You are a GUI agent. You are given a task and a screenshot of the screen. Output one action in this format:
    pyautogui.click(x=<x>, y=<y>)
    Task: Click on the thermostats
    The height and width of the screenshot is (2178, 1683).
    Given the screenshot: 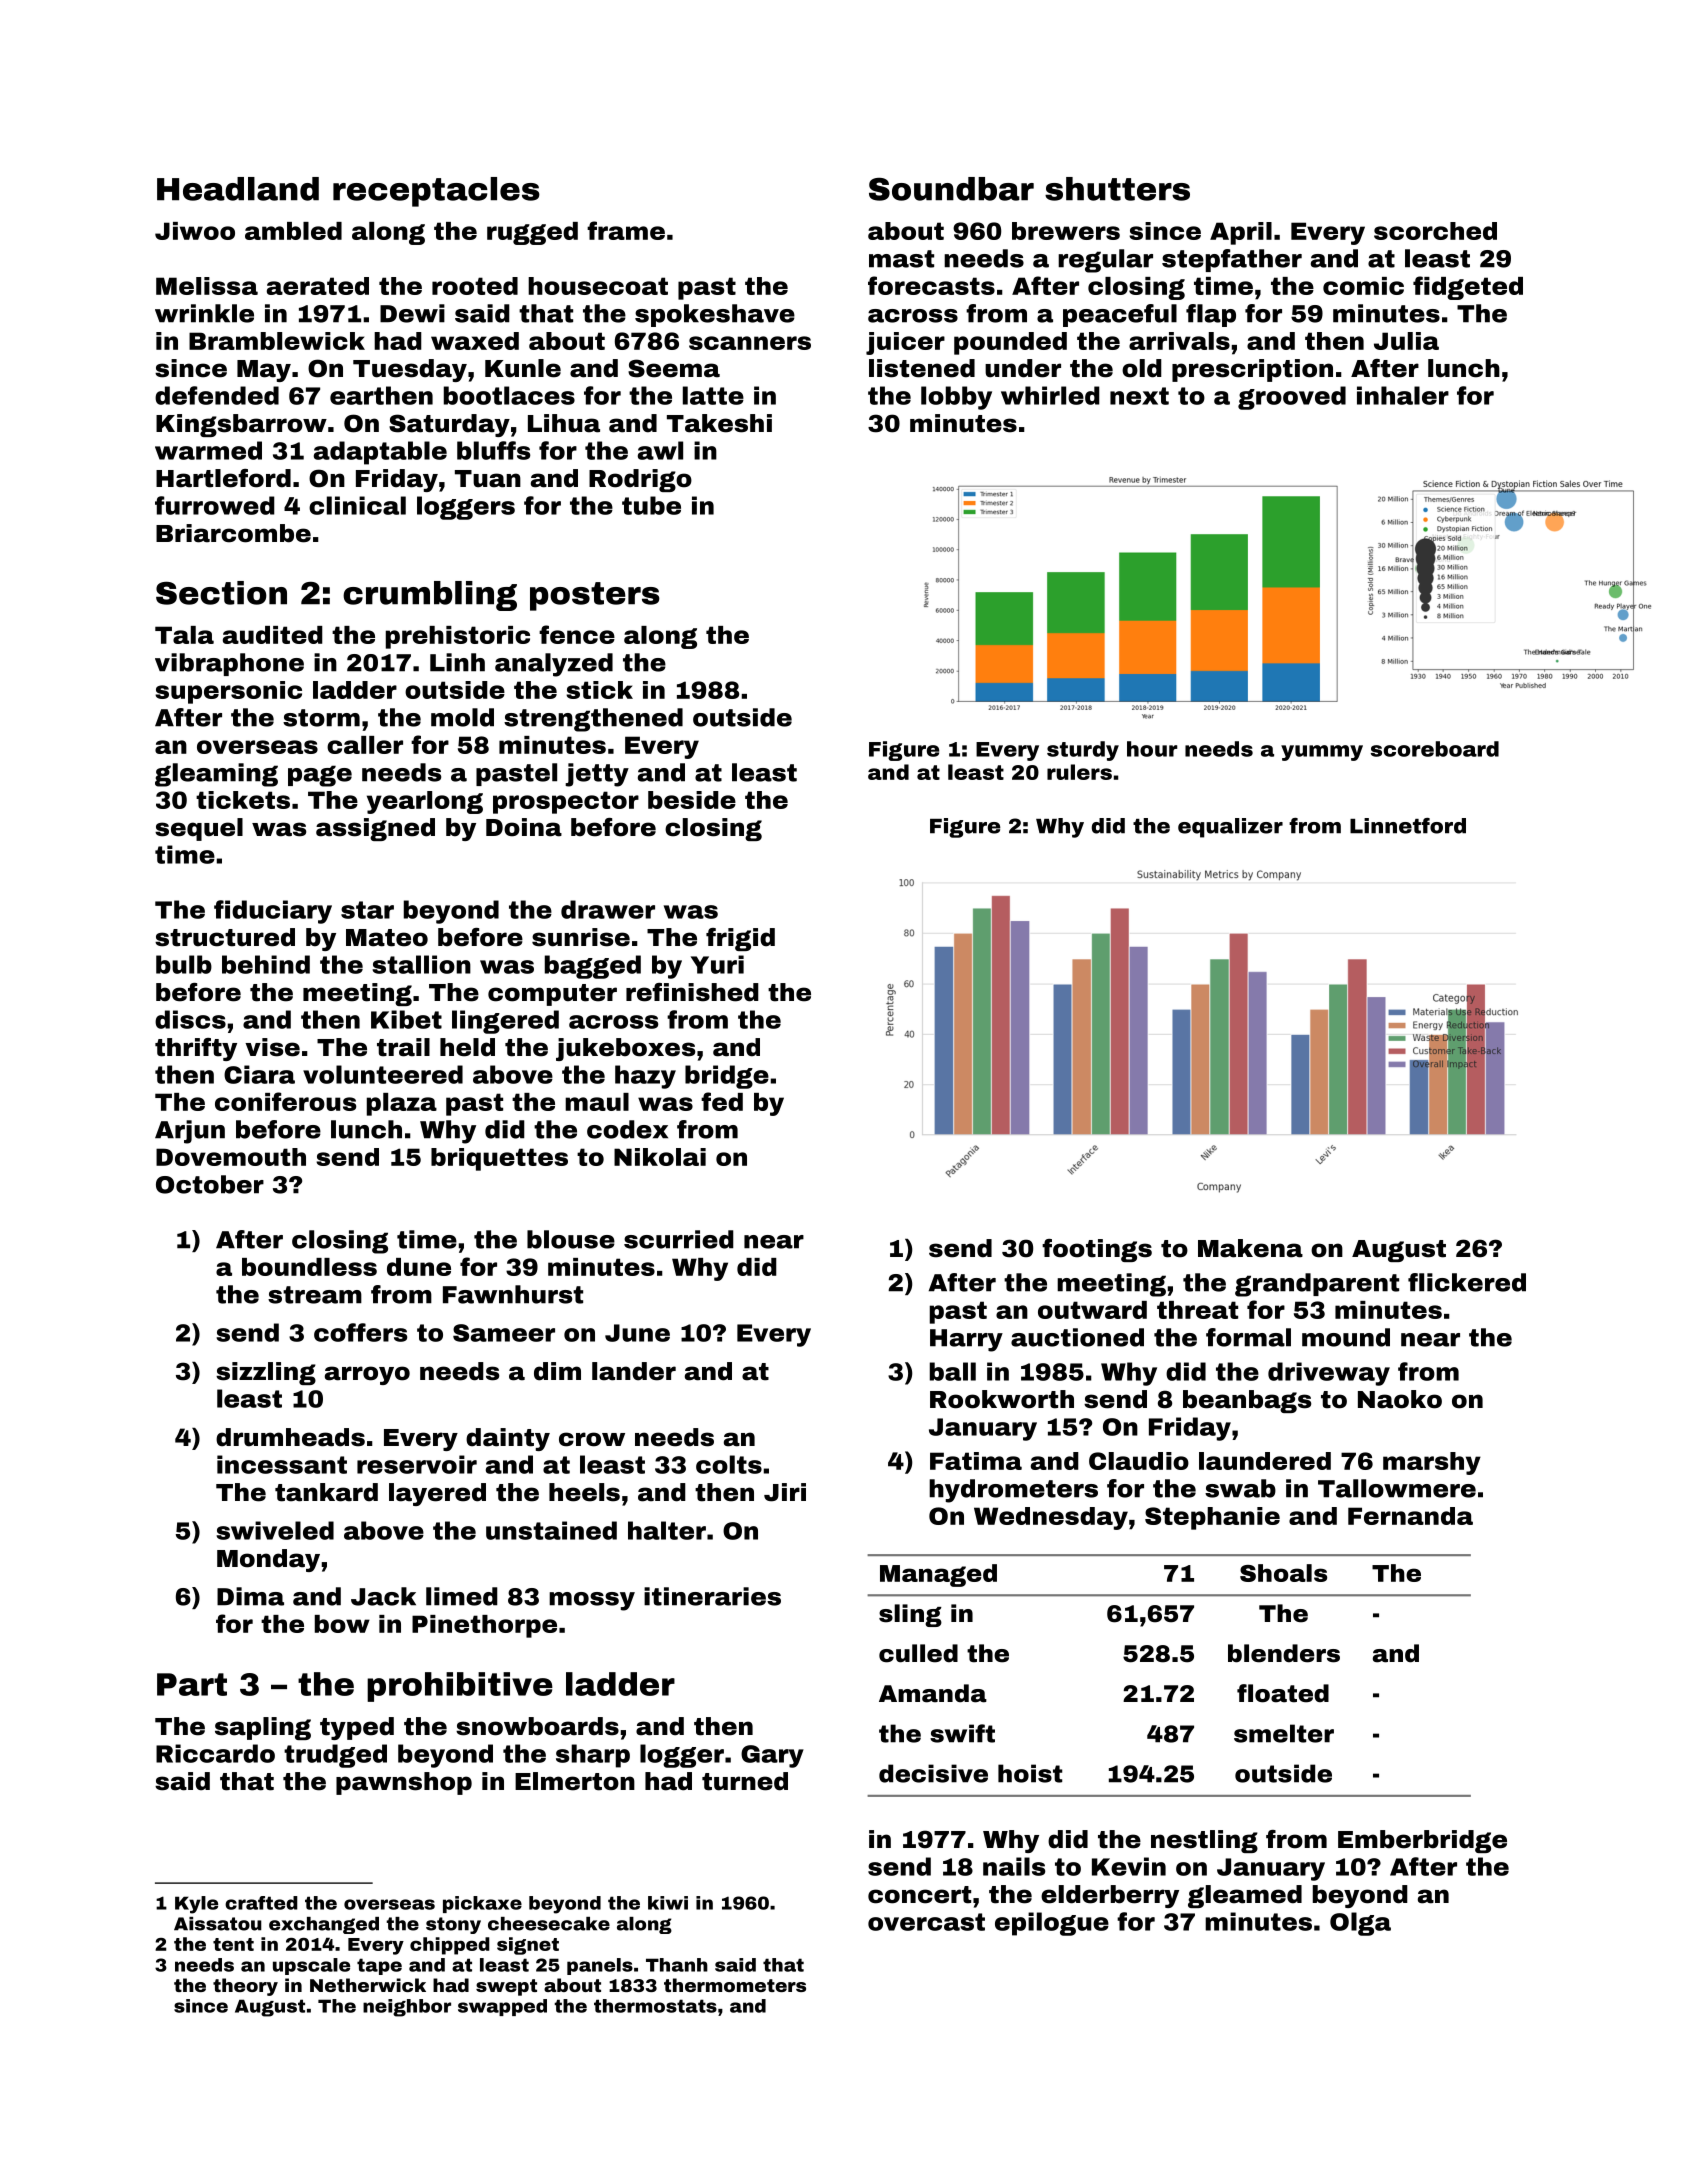 What is the action you would take?
    pyautogui.click(x=655, y=2006)
